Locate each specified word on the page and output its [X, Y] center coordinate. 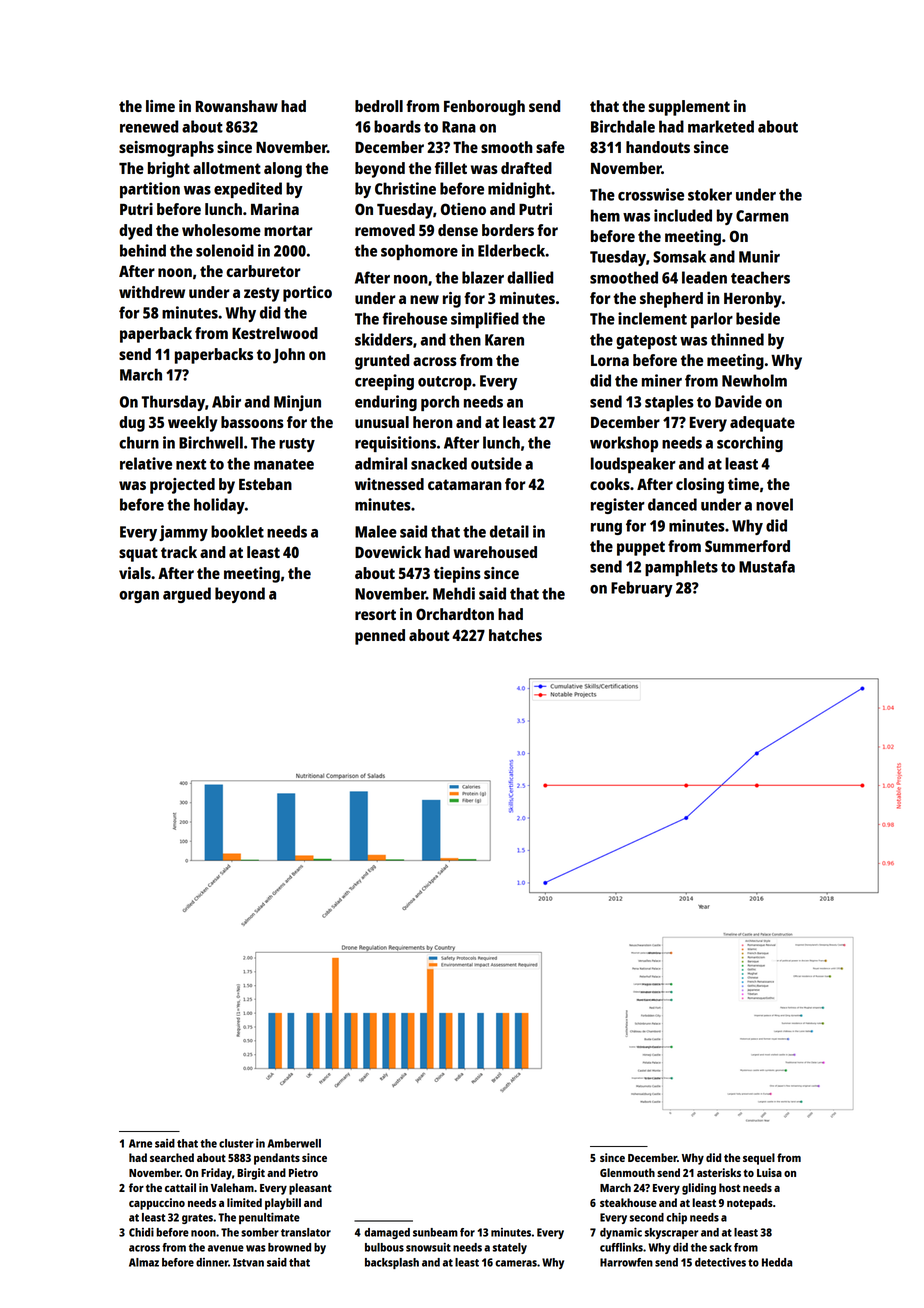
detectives [720, 1262]
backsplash [392, 1263]
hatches [515, 635]
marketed [721, 126]
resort [375, 614]
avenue [226, 1248]
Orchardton [455, 614]
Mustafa [767, 566]
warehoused [495, 552]
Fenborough [484, 108]
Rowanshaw [237, 106]
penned [380, 637]
